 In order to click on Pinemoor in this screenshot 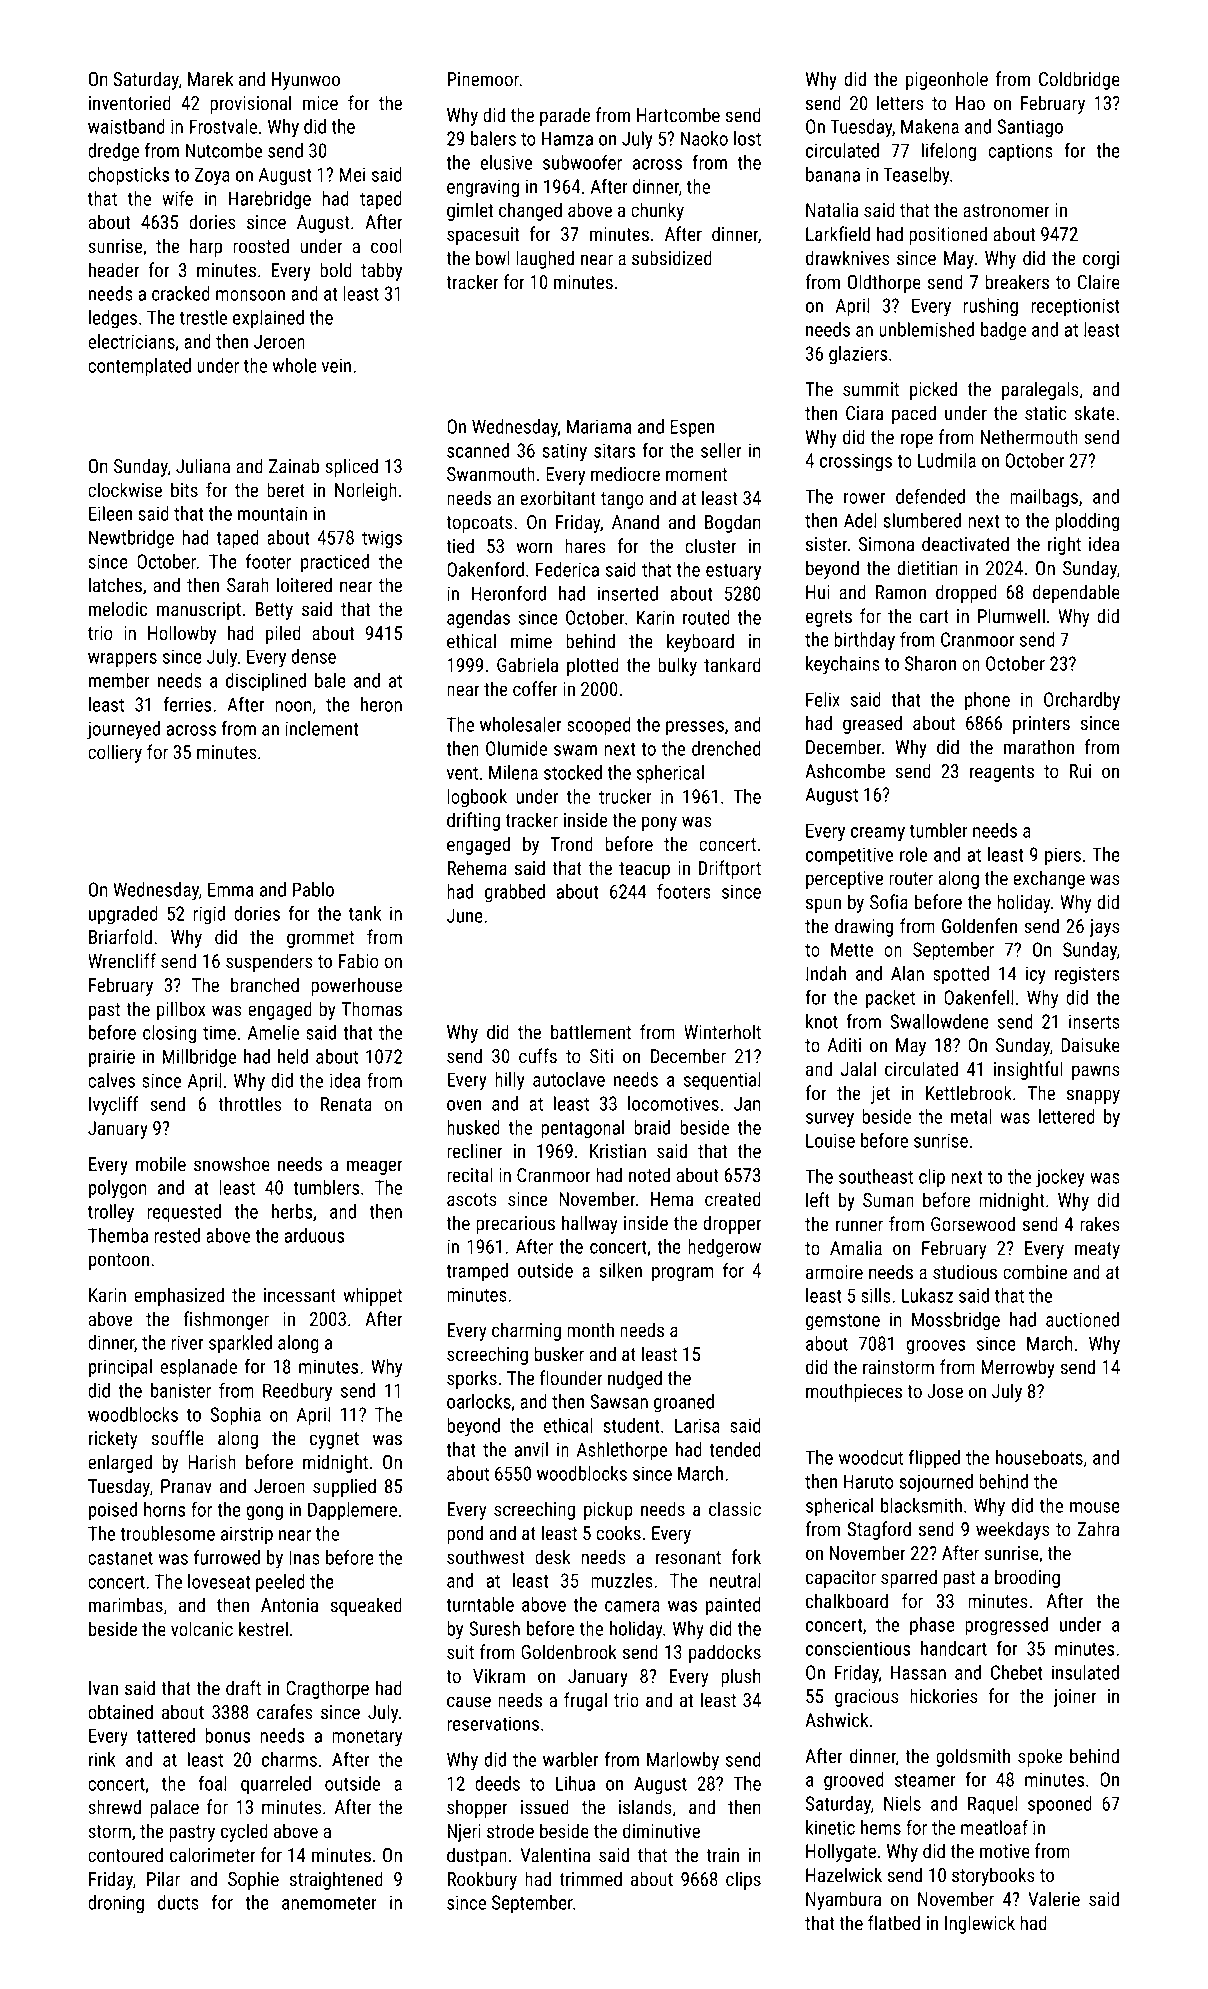, I will do `click(483, 79)`.
